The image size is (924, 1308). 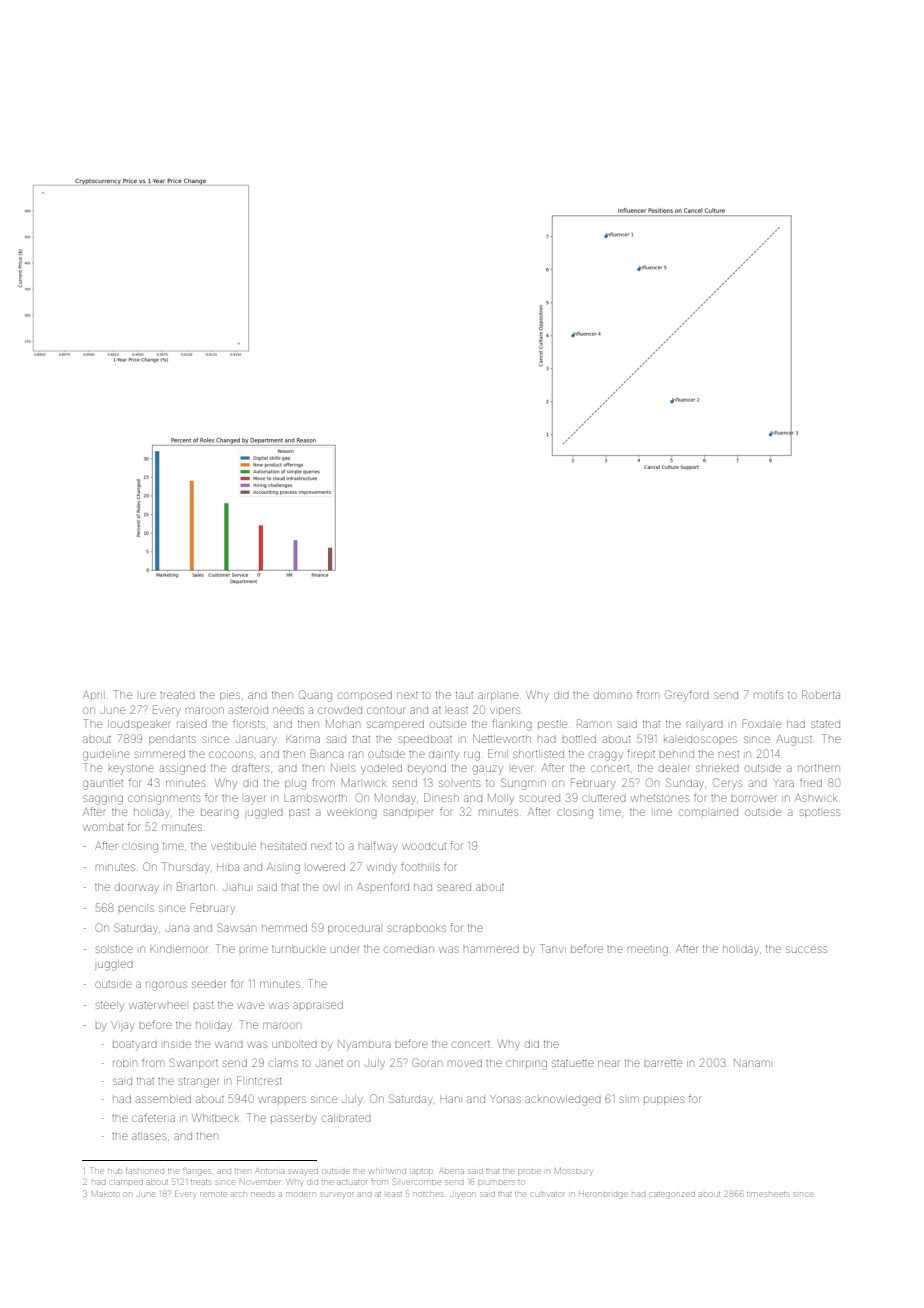 I want to click on woodcut, so click(x=424, y=846).
